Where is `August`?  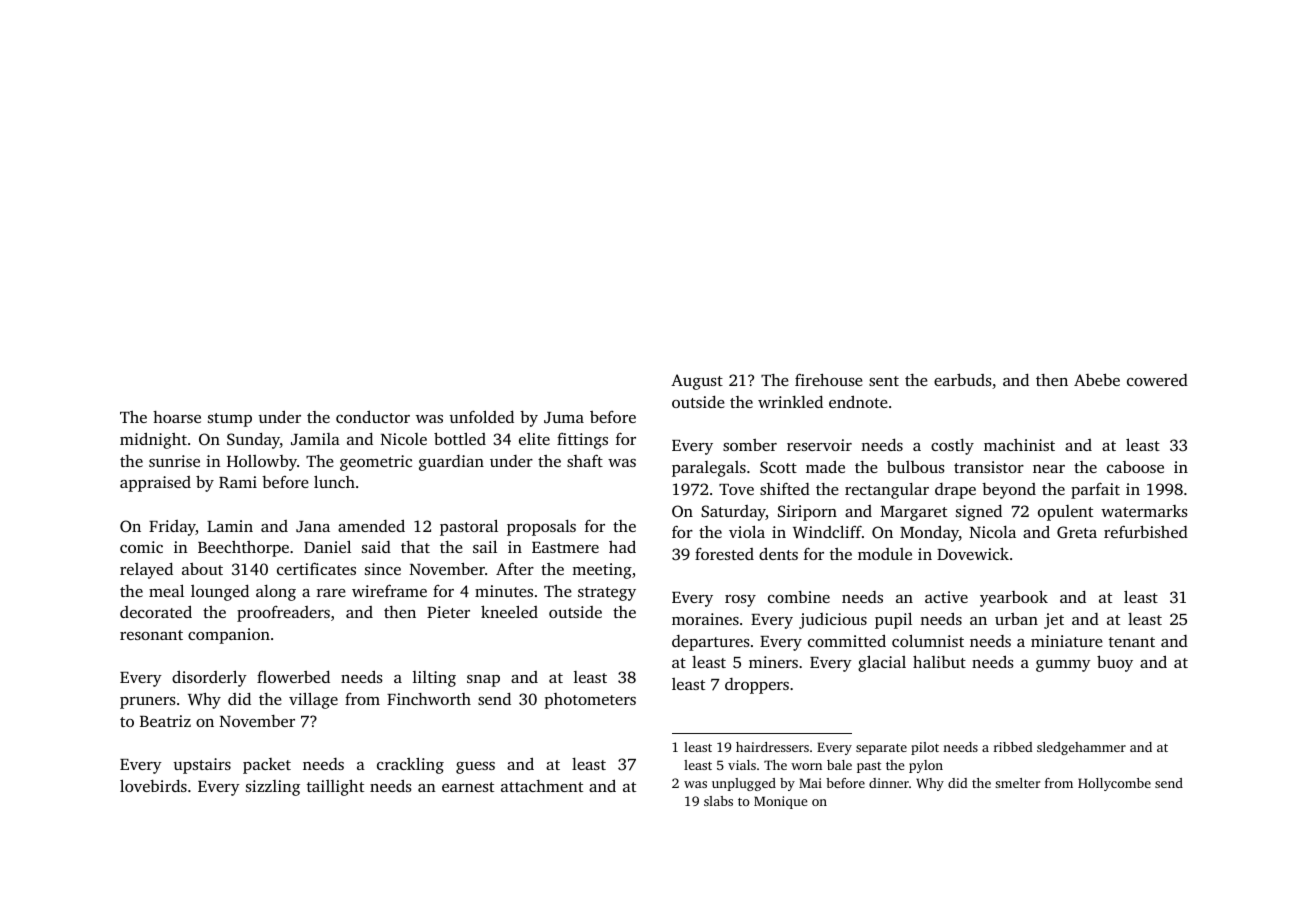 August is located at coordinates (697, 382).
